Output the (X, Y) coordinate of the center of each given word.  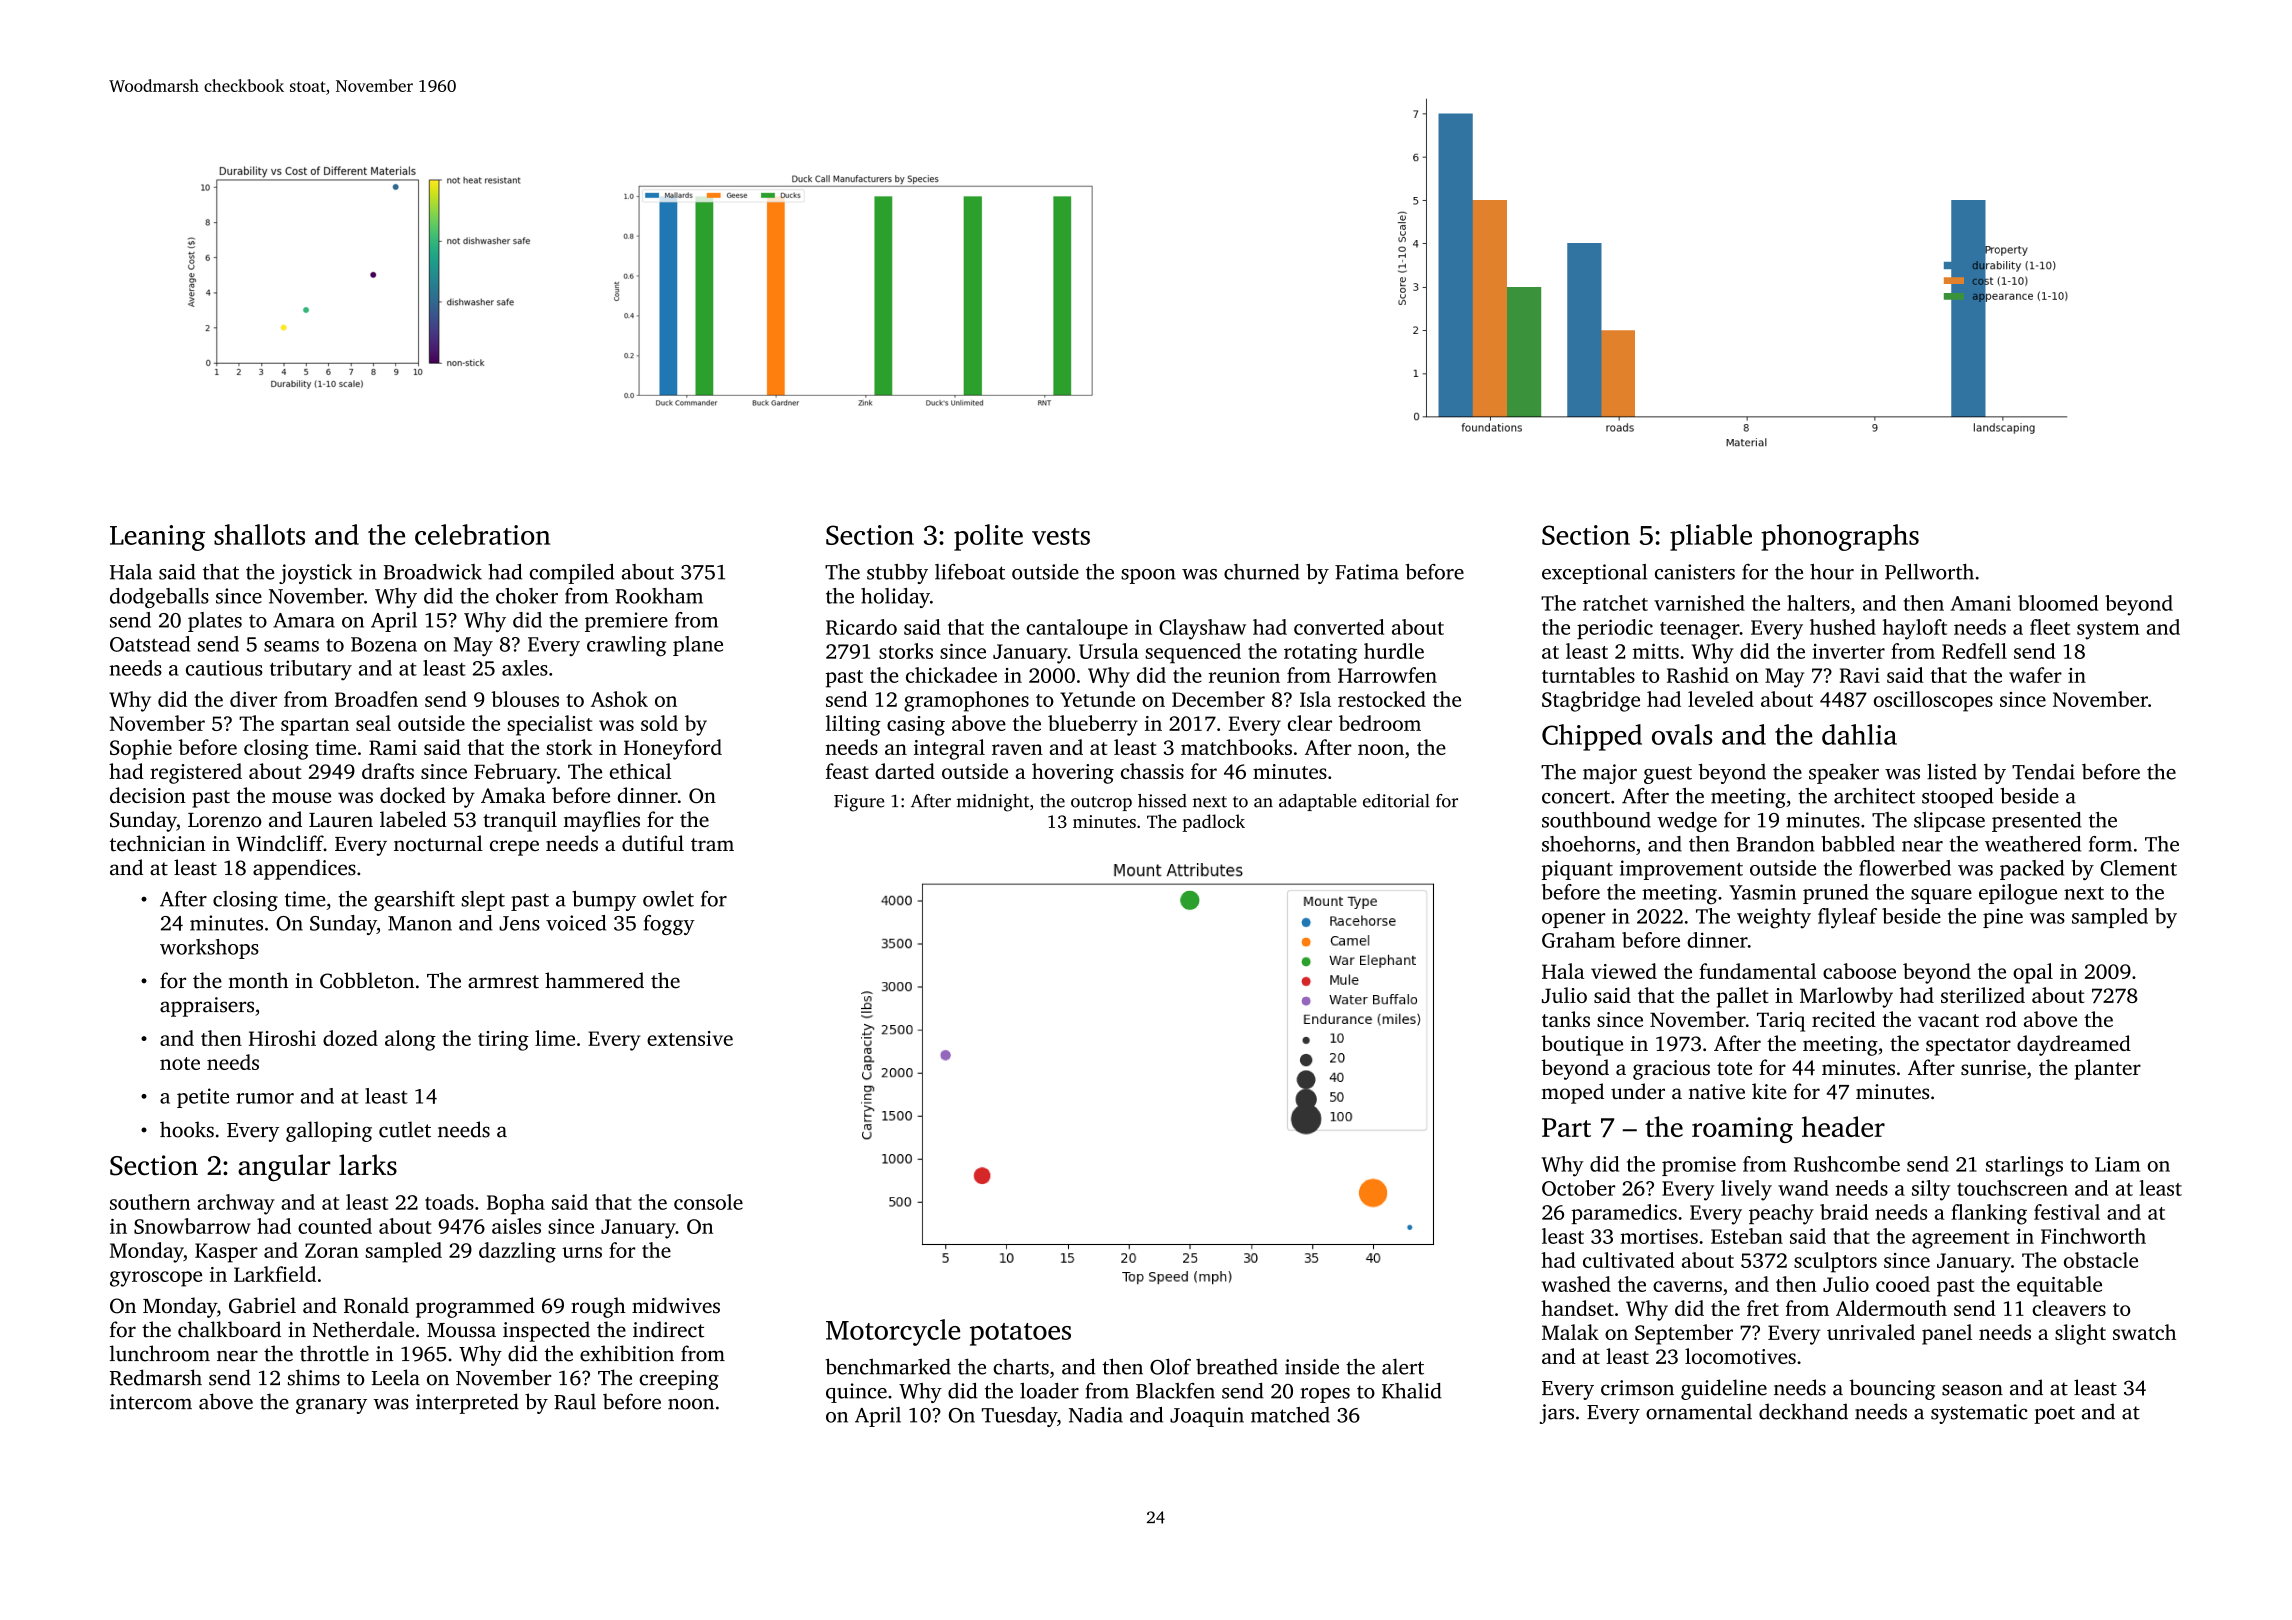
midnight (993, 803)
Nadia (1096, 1415)
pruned (1835, 894)
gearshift (414, 901)
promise (1699, 1166)
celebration (482, 534)
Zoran (332, 1250)
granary (331, 1406)
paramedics (1624, 1214)
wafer (2035, 675)
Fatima (1367, 572)
